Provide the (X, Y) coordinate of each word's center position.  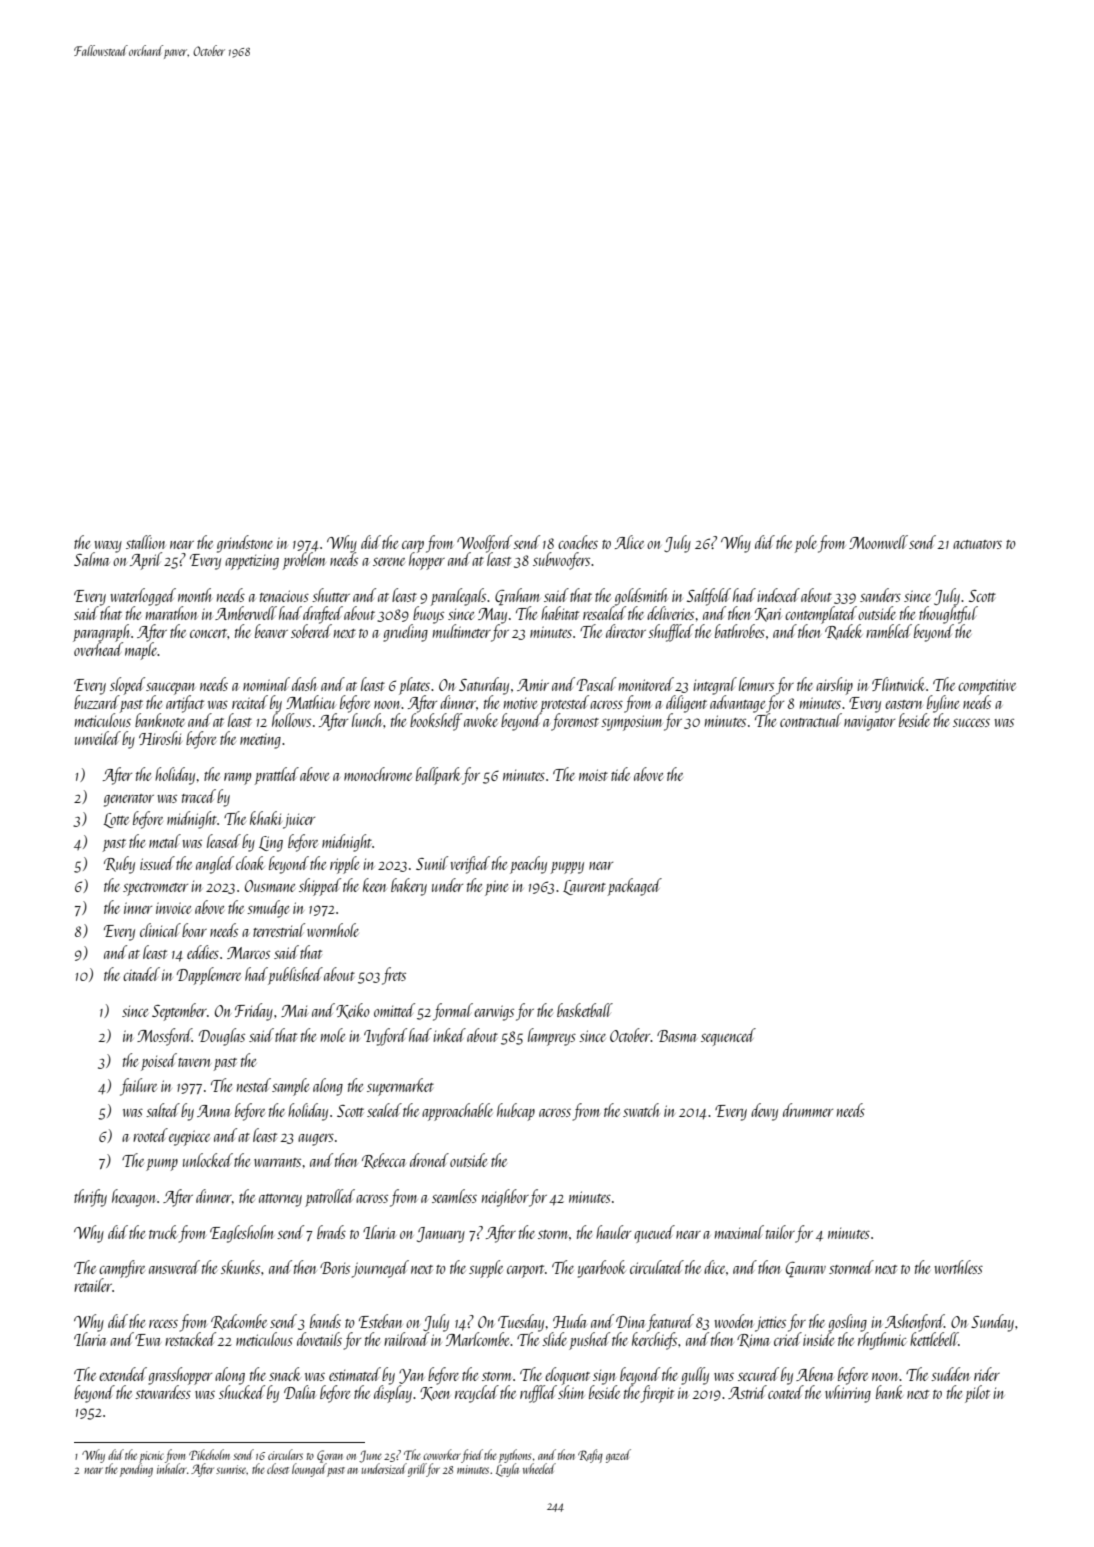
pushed (589, 1341)
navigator (869, 723)
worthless (958, 1267)
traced (199, 796)
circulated (657, 1267)
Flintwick (899, 684)
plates (414, 686)
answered (174, 1267)
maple (141, 651)
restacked (190, 1339)
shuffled (671, 633)
